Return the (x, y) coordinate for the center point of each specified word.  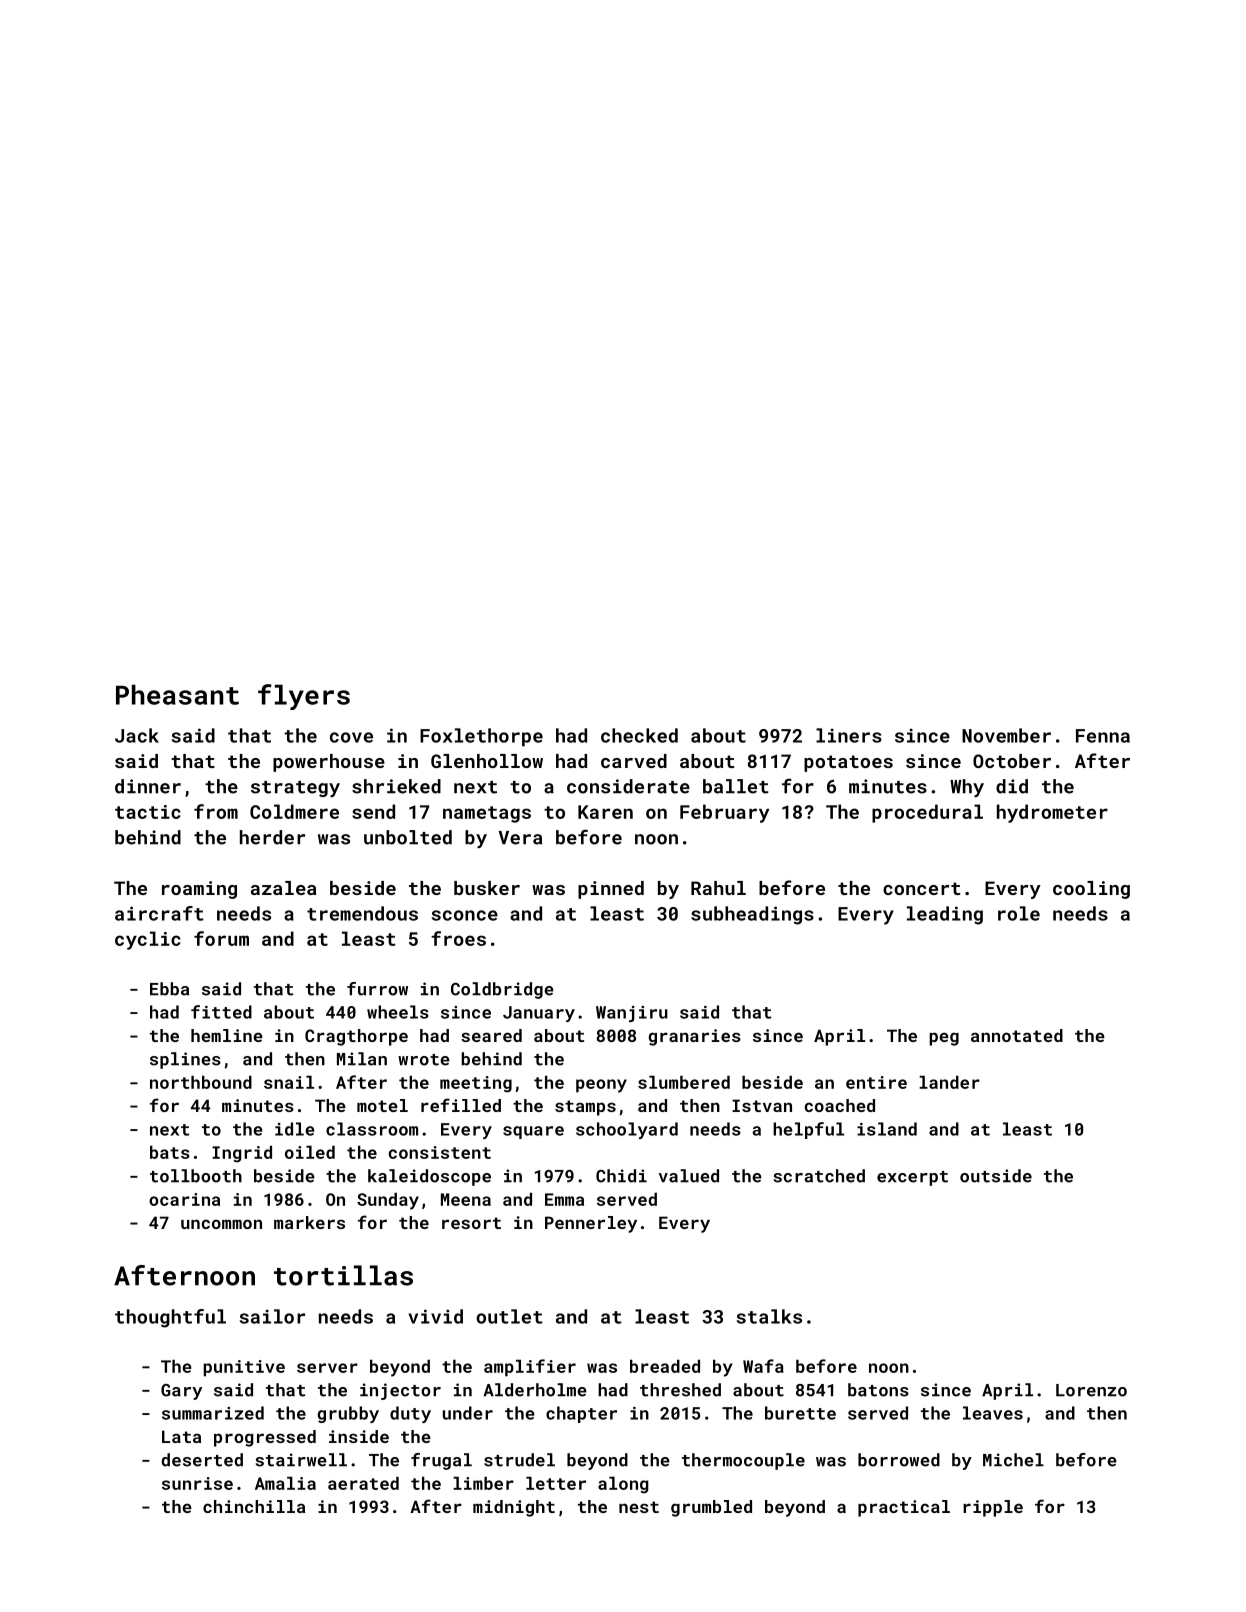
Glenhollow (487, 761)
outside (996, 1176)
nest (639, 1507)
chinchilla (254, 1506)
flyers (304, 697)
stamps (585, 1108)
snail (289, 1082)
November (1006, 735)
